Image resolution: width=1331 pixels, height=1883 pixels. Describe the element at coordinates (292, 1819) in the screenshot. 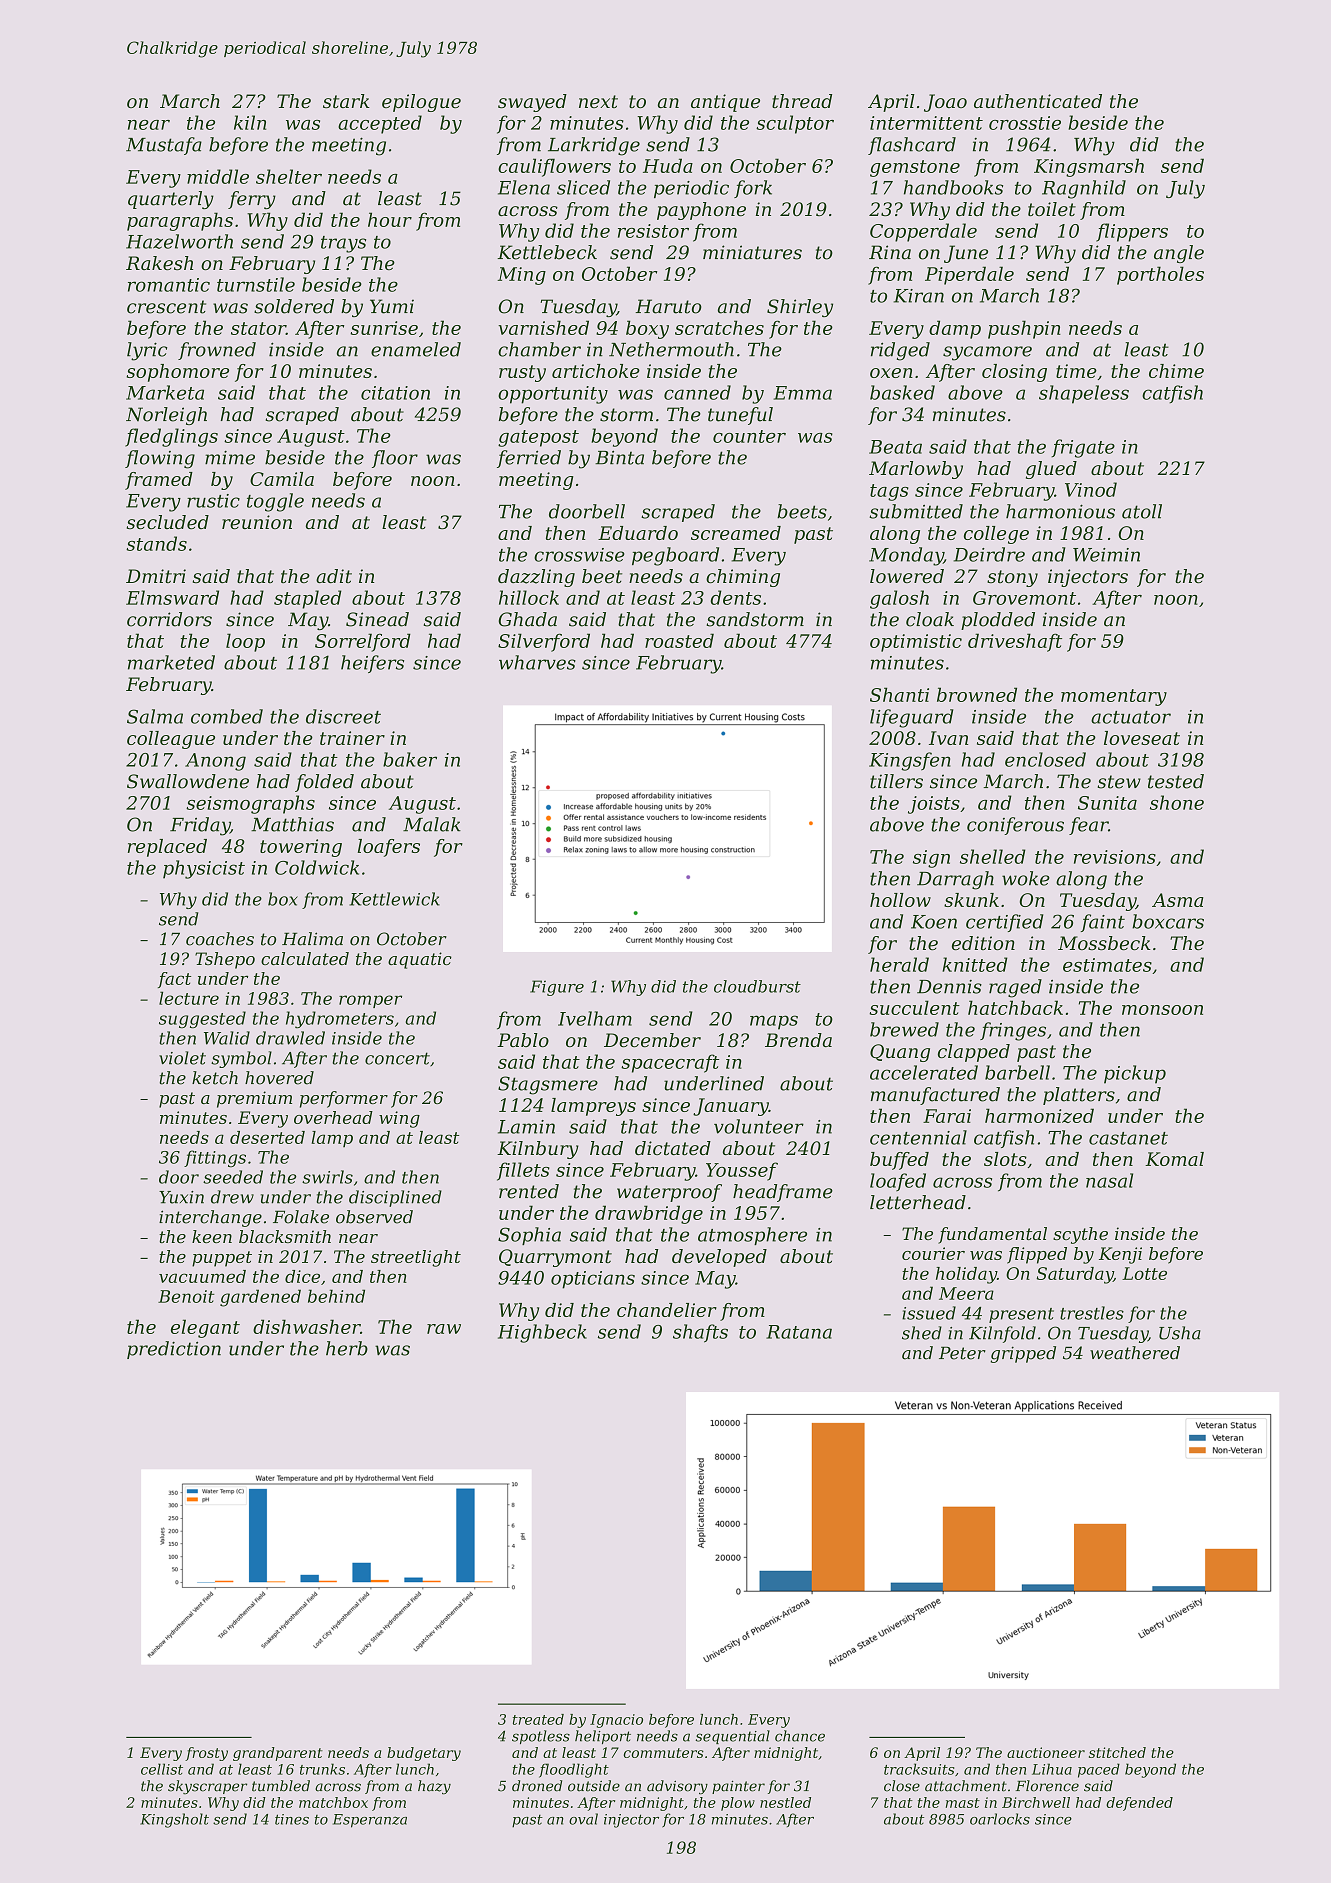

I see `tines` at that location.
